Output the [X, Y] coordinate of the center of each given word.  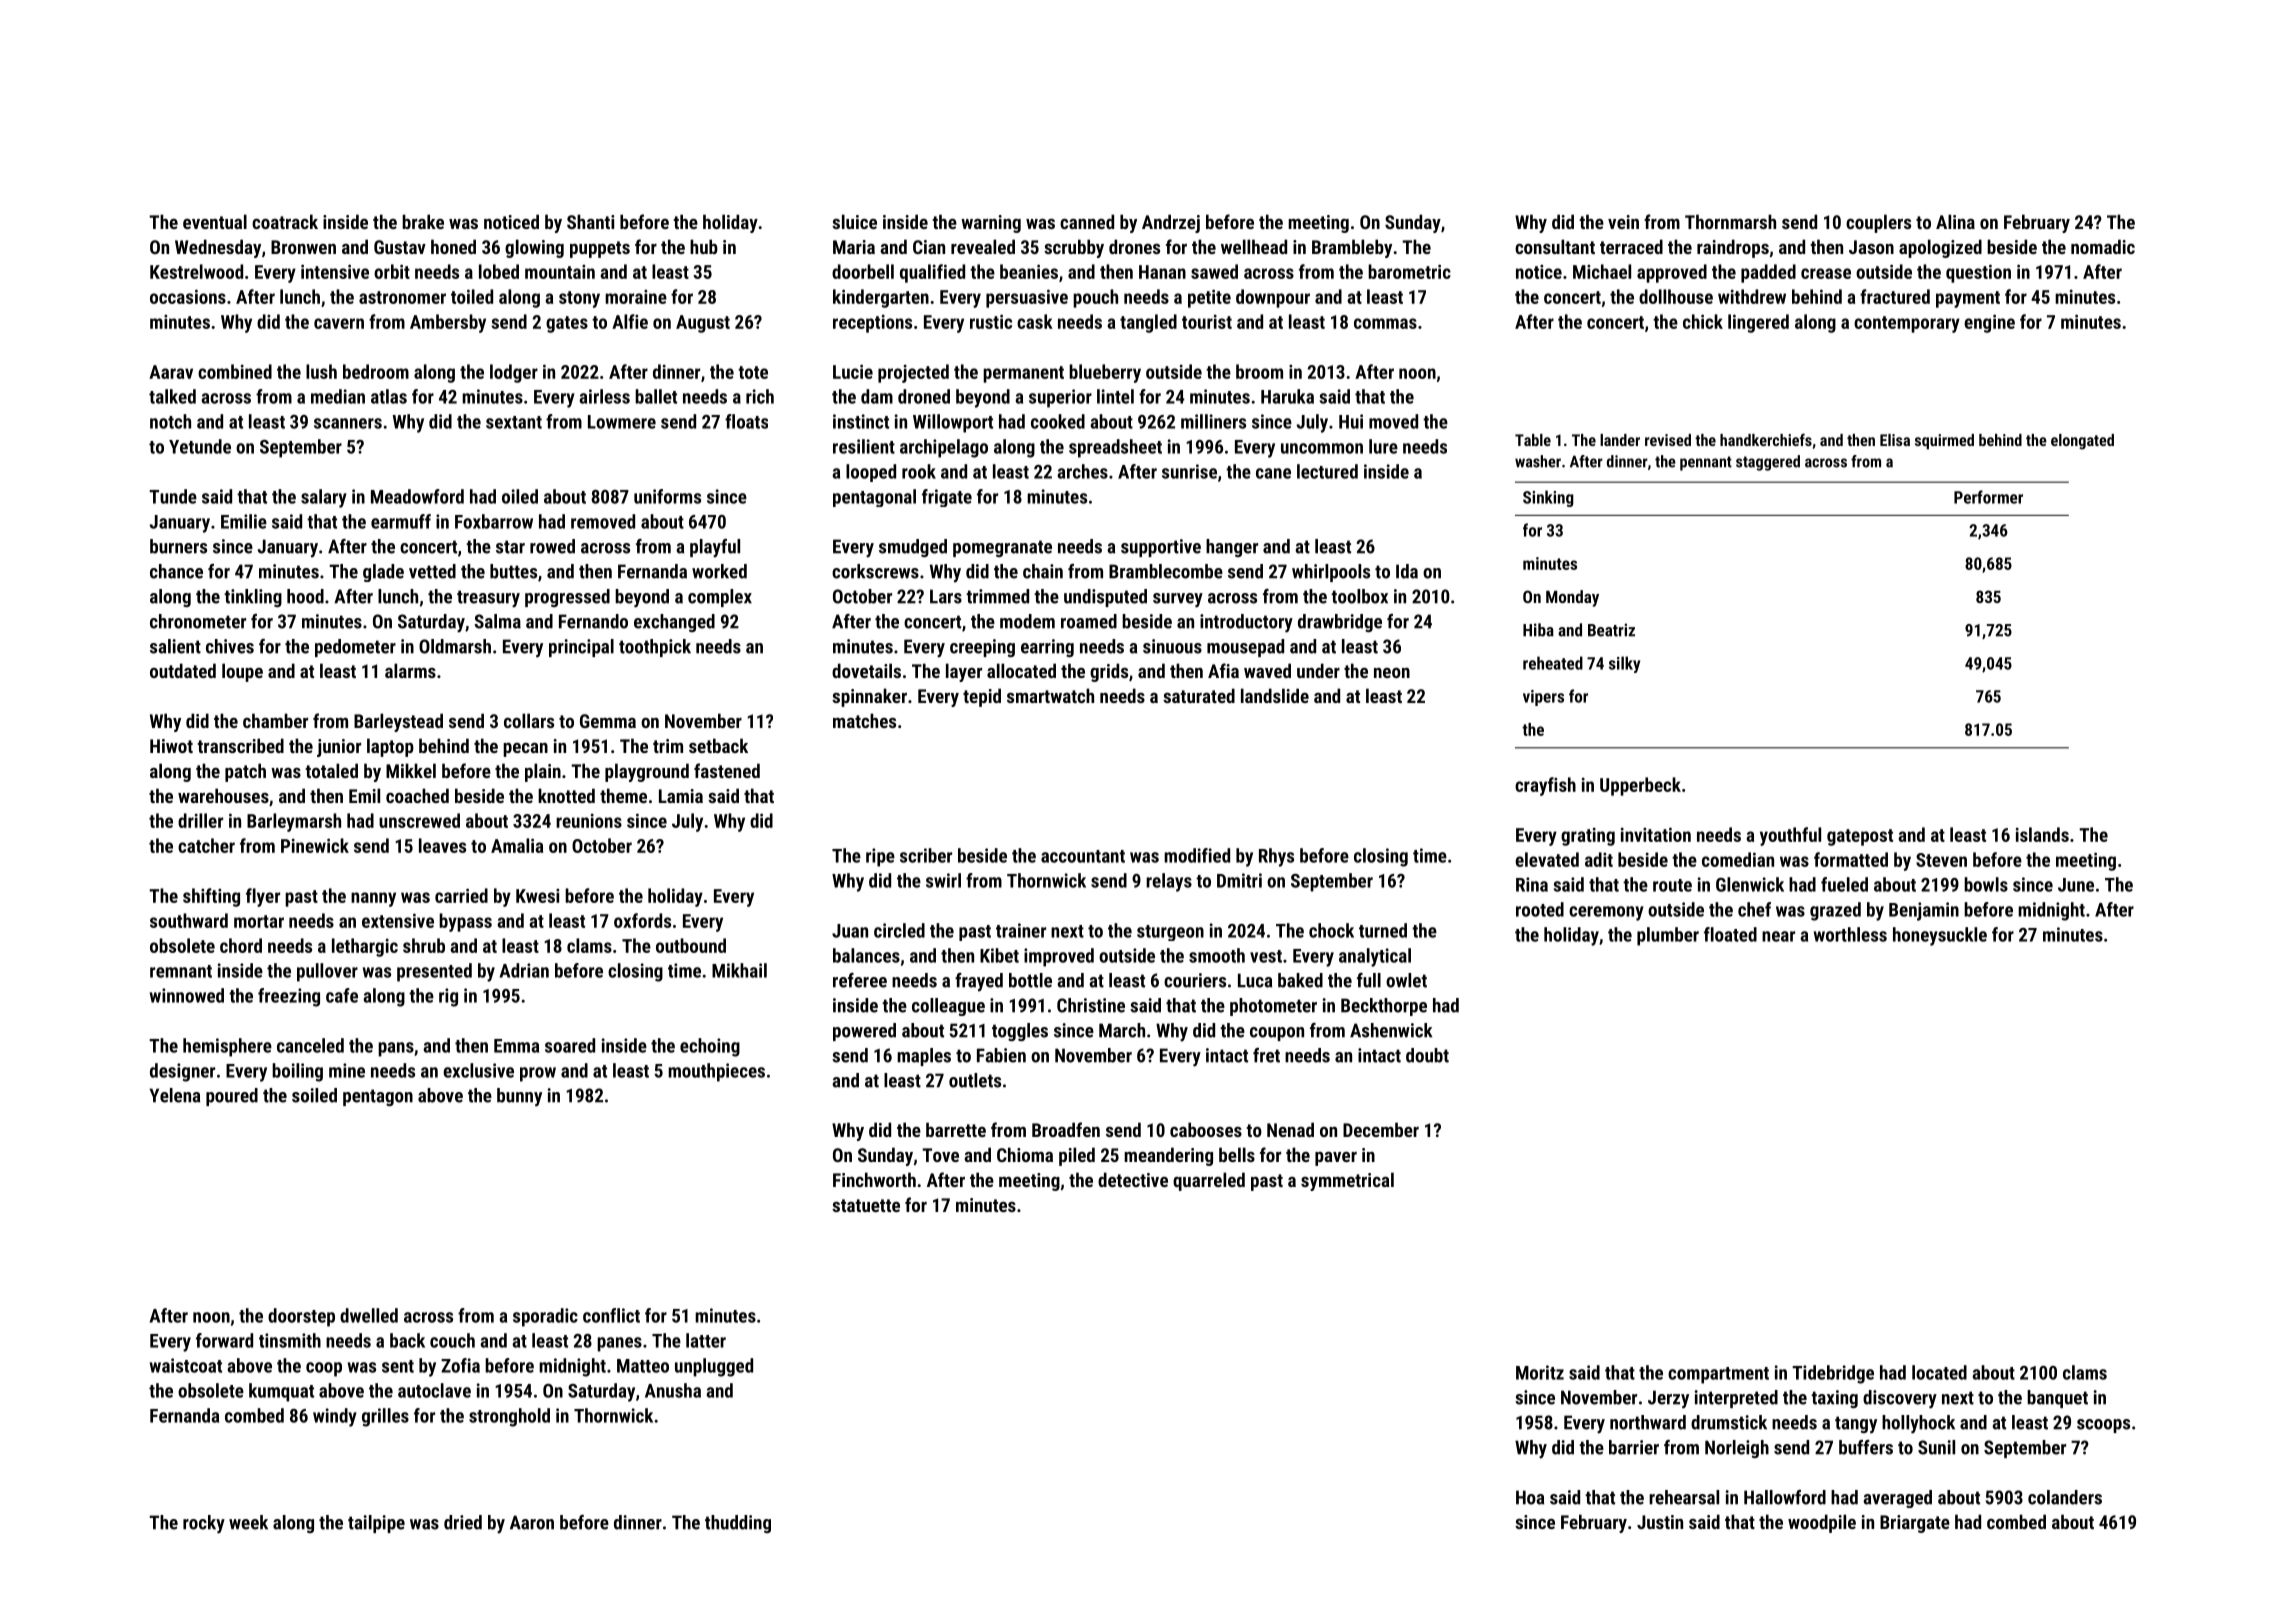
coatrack [285, 221]
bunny [519, 1097]
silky [1624, 664]
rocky [204, 1524]
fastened [727, 770]
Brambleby [1352, 248]
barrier [1634, 1447]
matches [864, 720]
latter [706, 1340]
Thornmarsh [1730, 221]
